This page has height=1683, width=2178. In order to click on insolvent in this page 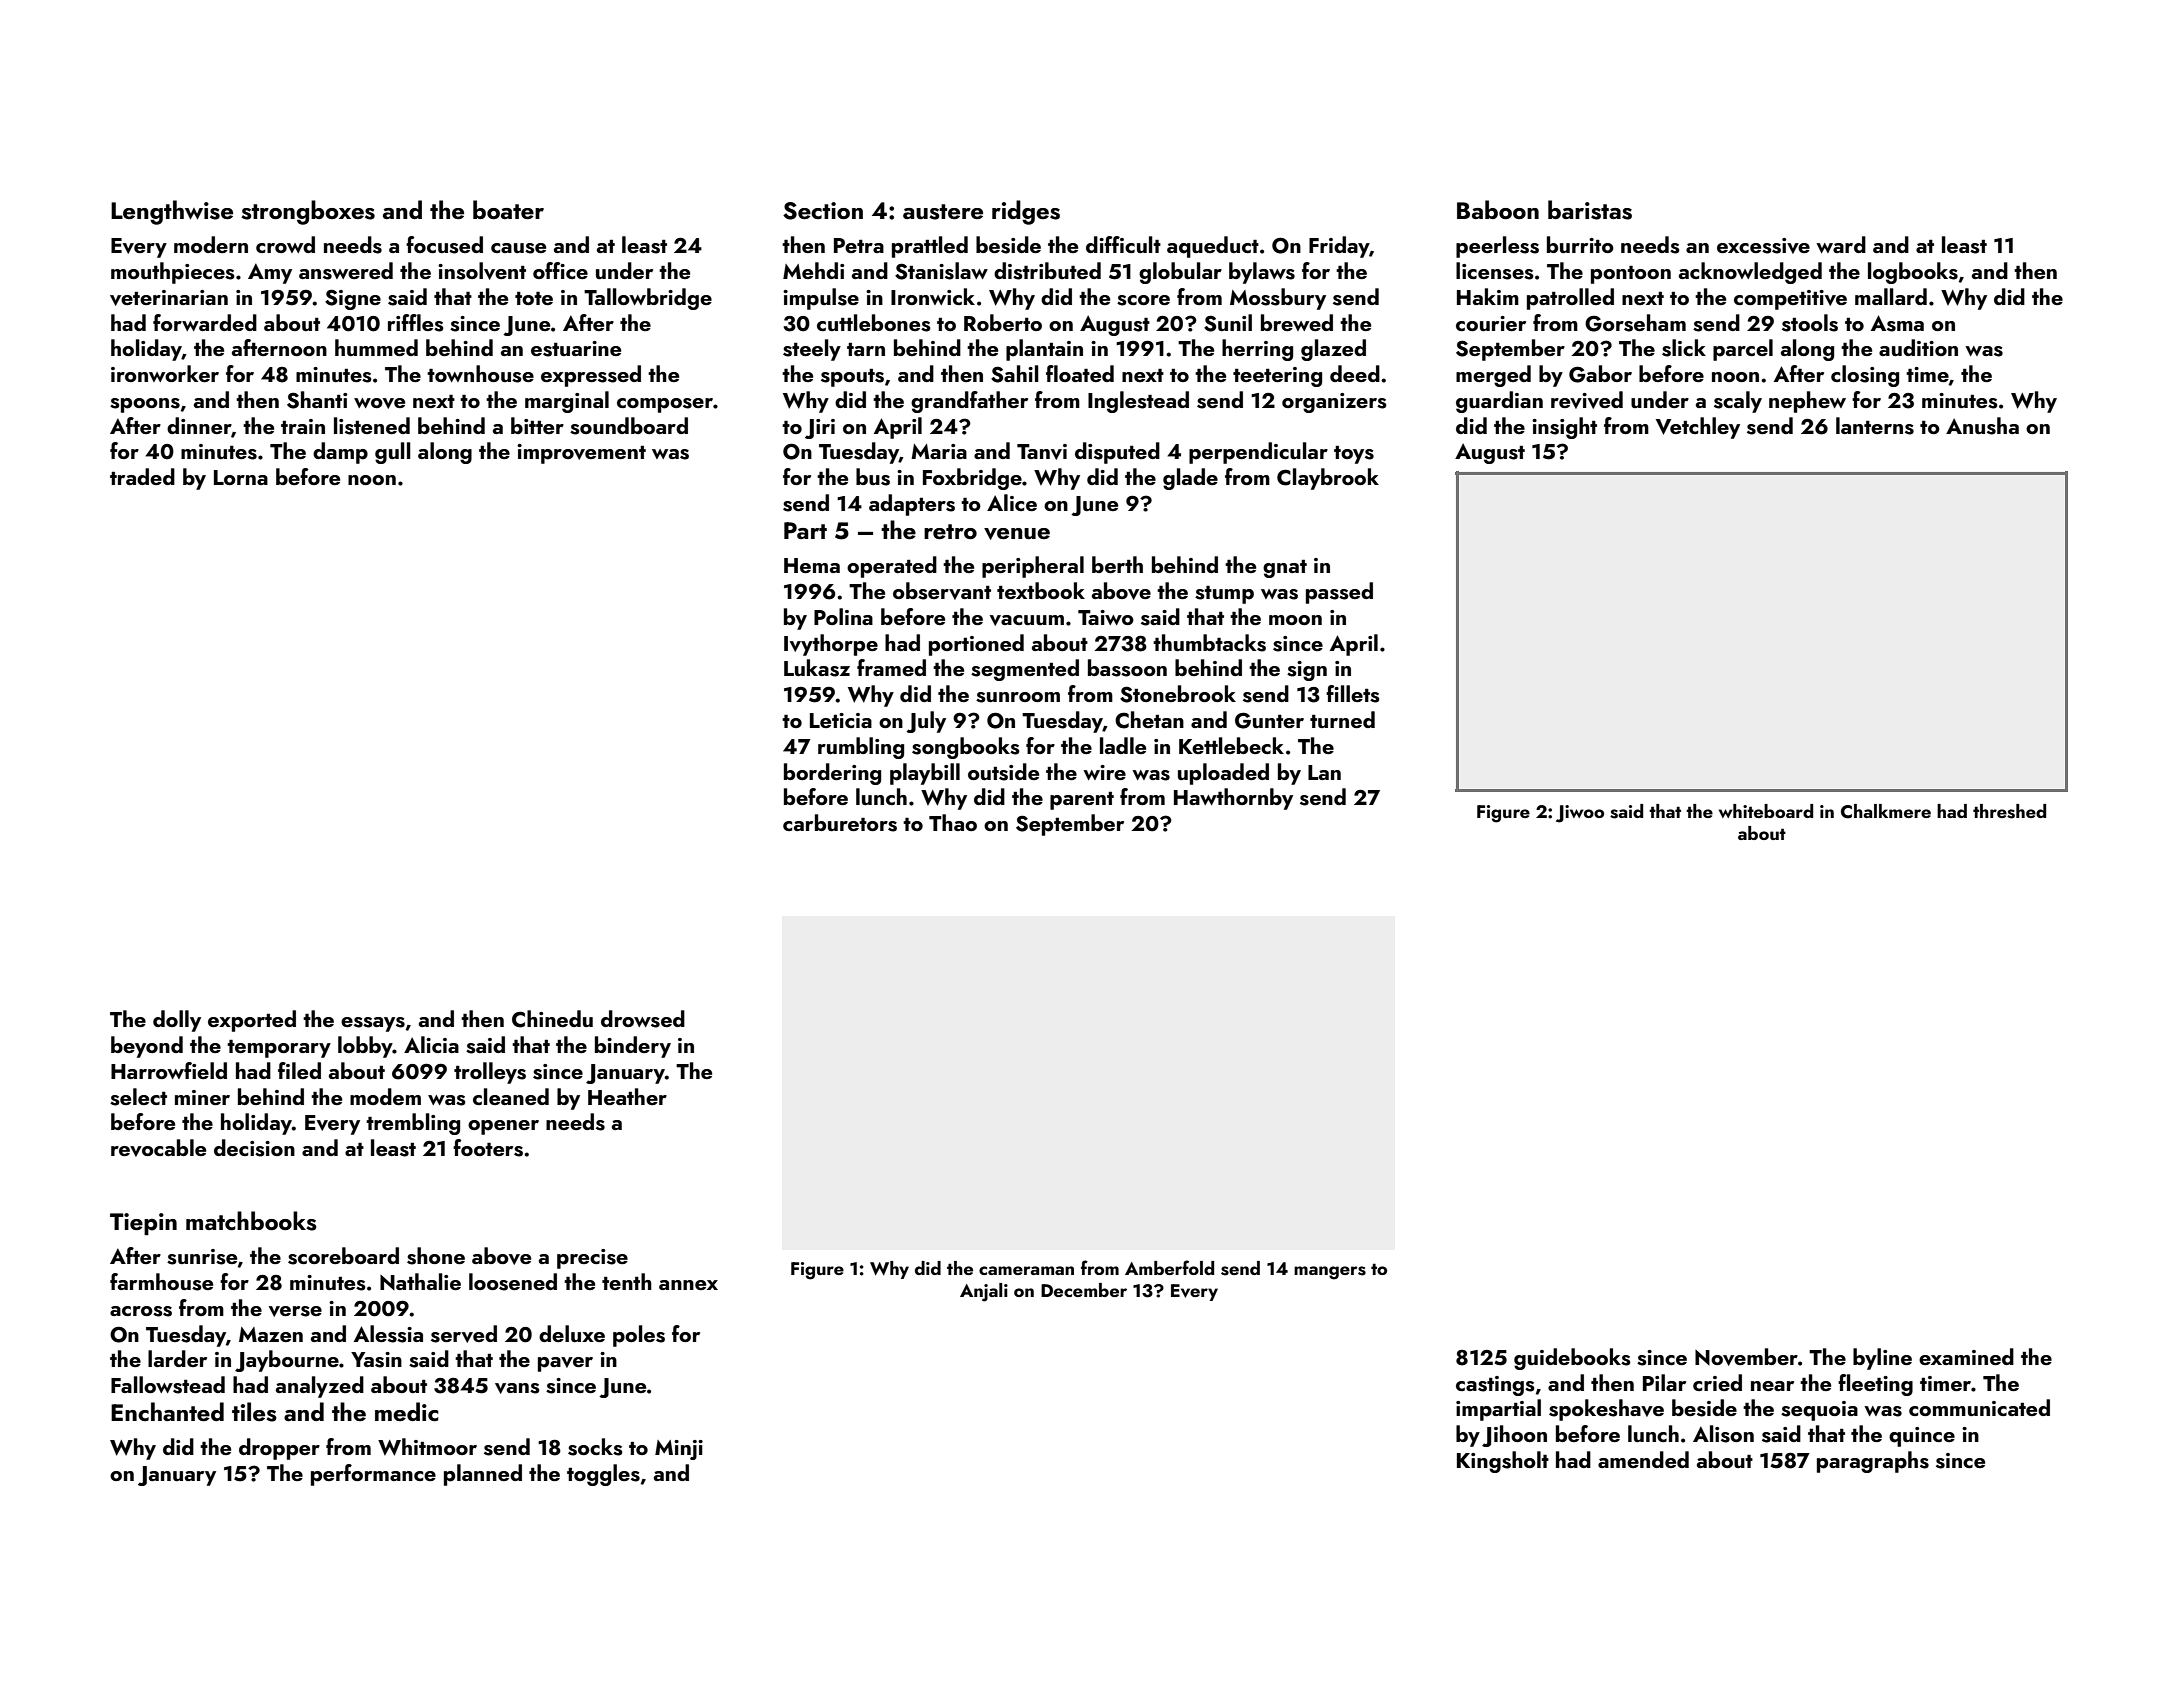, I will do `click(482, 271)`.
